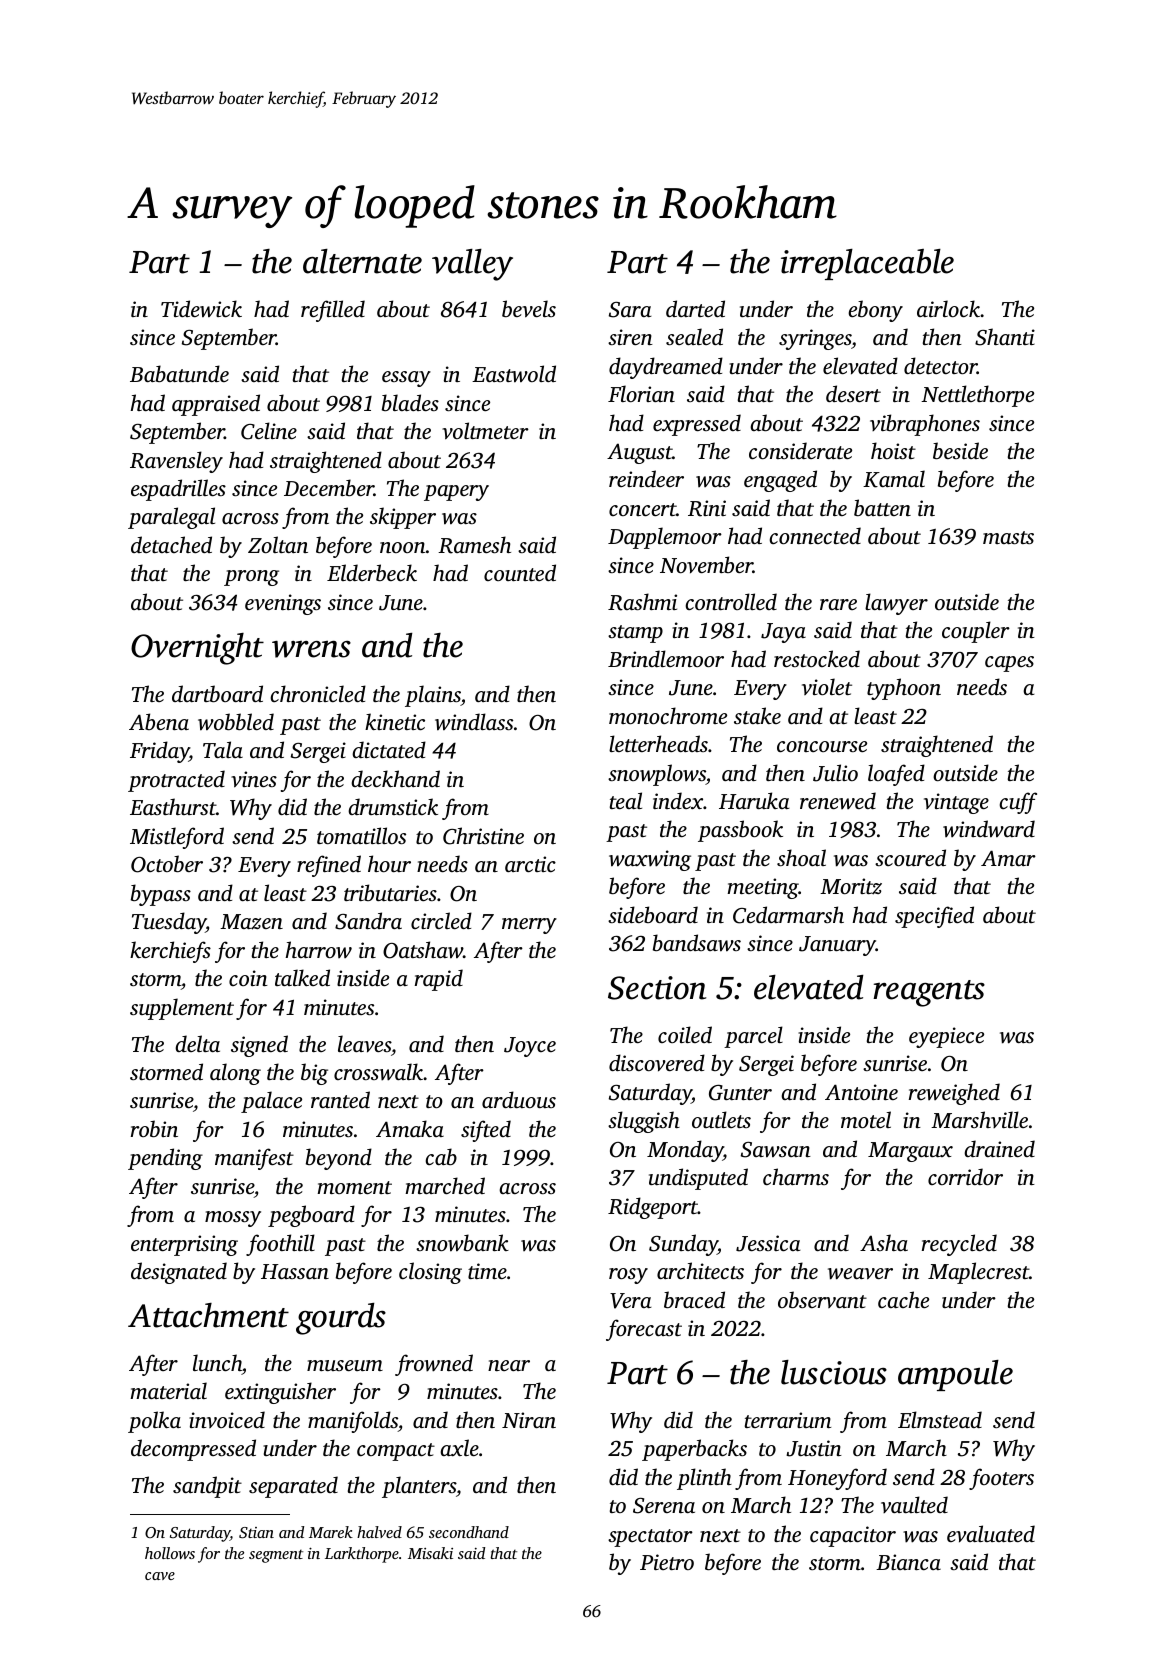 Image resolution: width=1165 pixels, height=1654 pixels. What do you see at coordinates (160, 1576) in the document?
I see `cave` at bounding box center [160, 1576].
